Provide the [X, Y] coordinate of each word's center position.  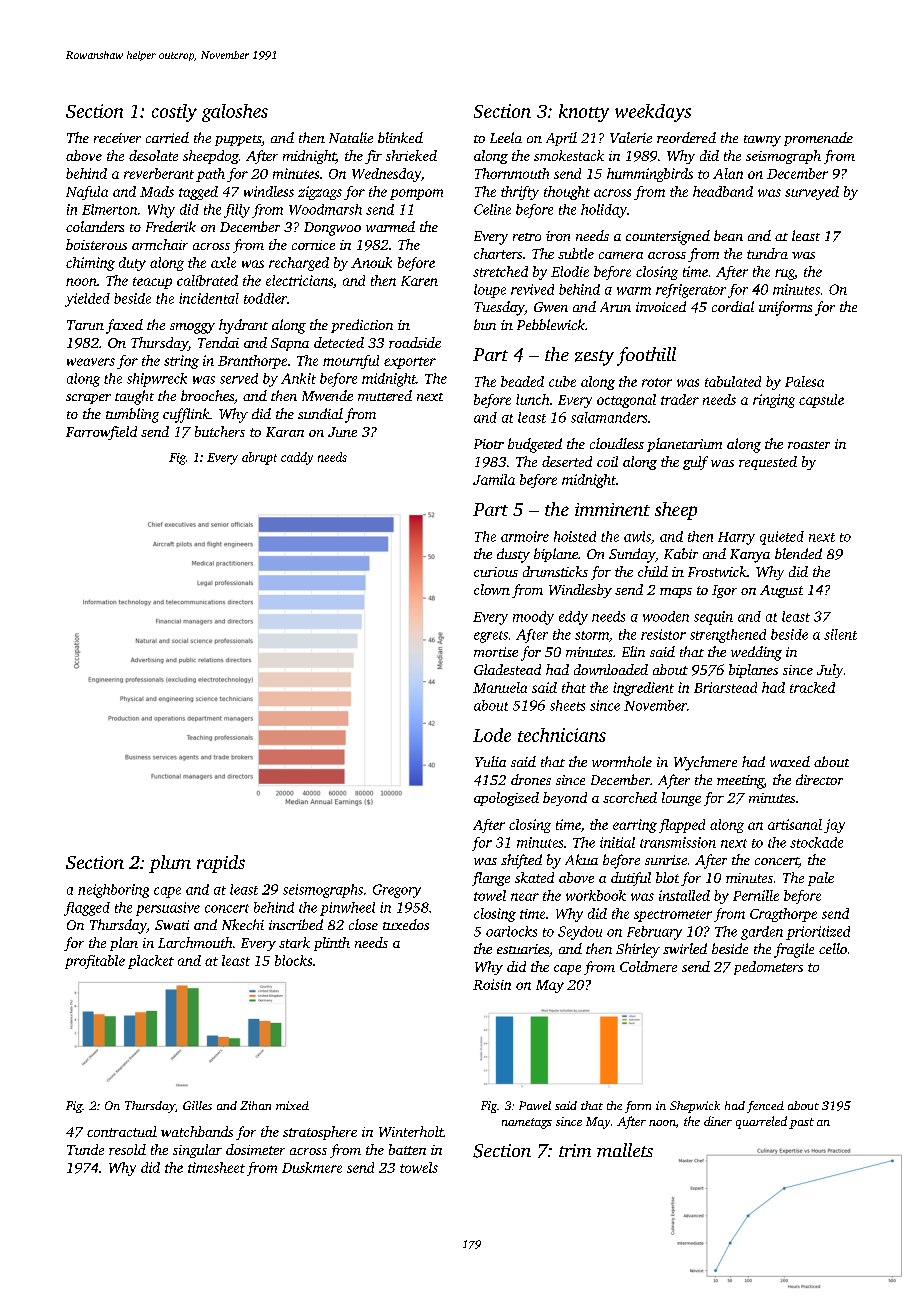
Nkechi [243, 924]
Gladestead [507, 669]
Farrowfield [101, 433]
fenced [765, 1107]
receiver [117, 138]
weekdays [653, 113]
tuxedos [406, 924]
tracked [812, 687]
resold [127, 1149]
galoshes [235, 113]
